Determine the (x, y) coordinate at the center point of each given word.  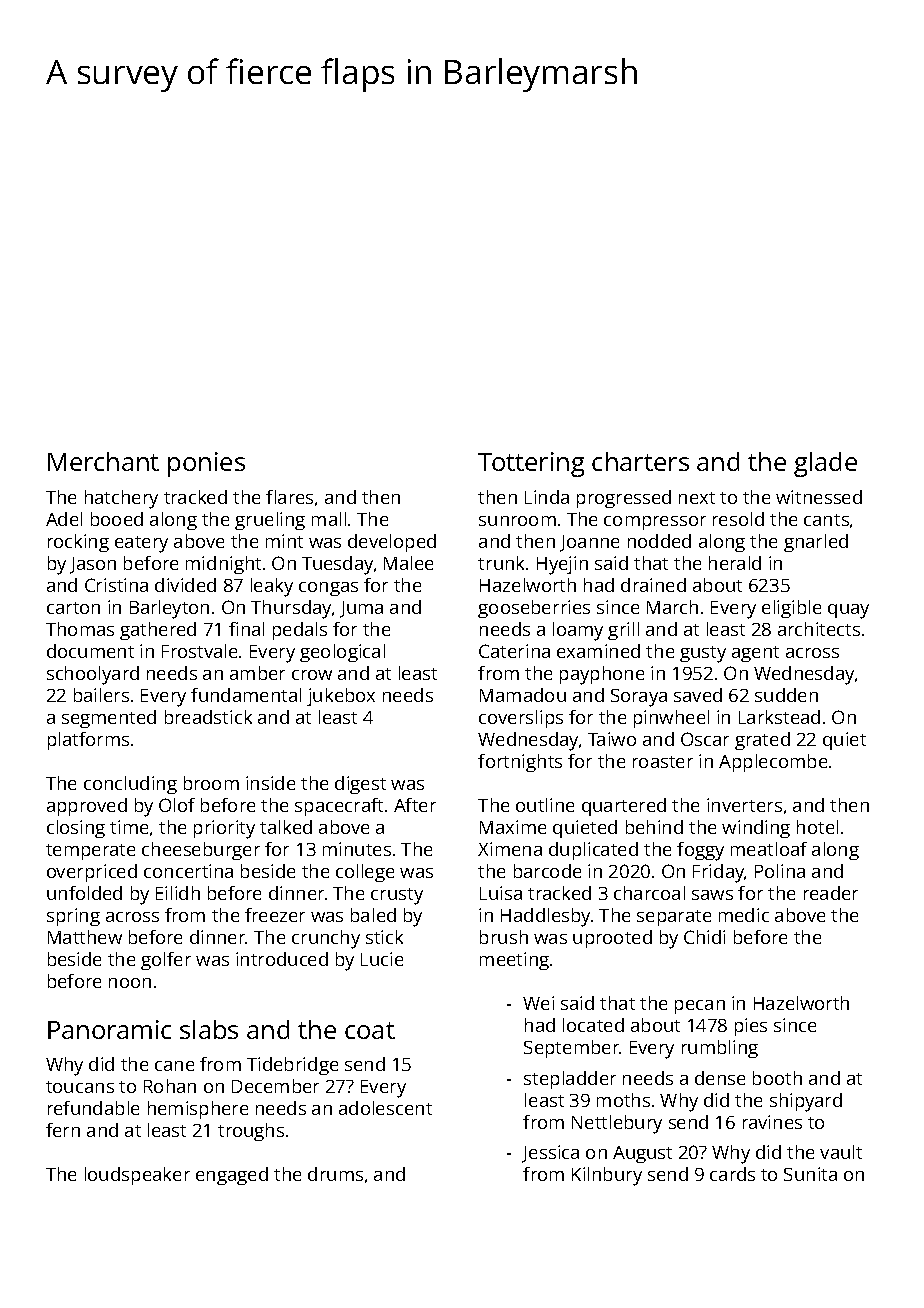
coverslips (521, 719)
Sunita (810, 1174)
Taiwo (612, 739)
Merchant (103, 461)
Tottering (531, 464)
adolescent (385, 1108)
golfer (166, 961)
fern (63, 1130)
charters (640, 461)
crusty (397, 896)
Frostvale (199, 651)
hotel (817, 827)
